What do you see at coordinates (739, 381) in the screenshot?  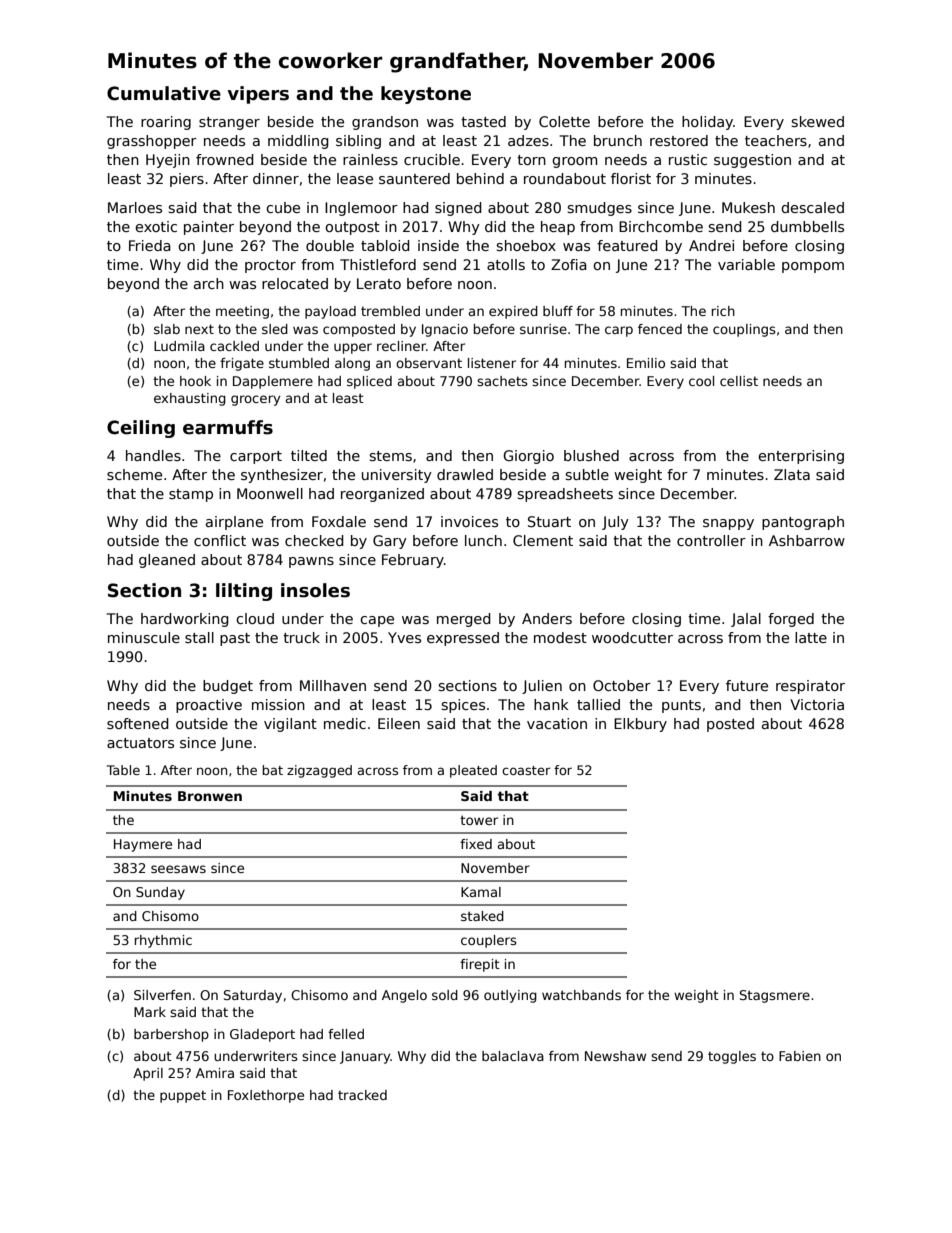 I see `cellist` at bounding box center [739, 381].
